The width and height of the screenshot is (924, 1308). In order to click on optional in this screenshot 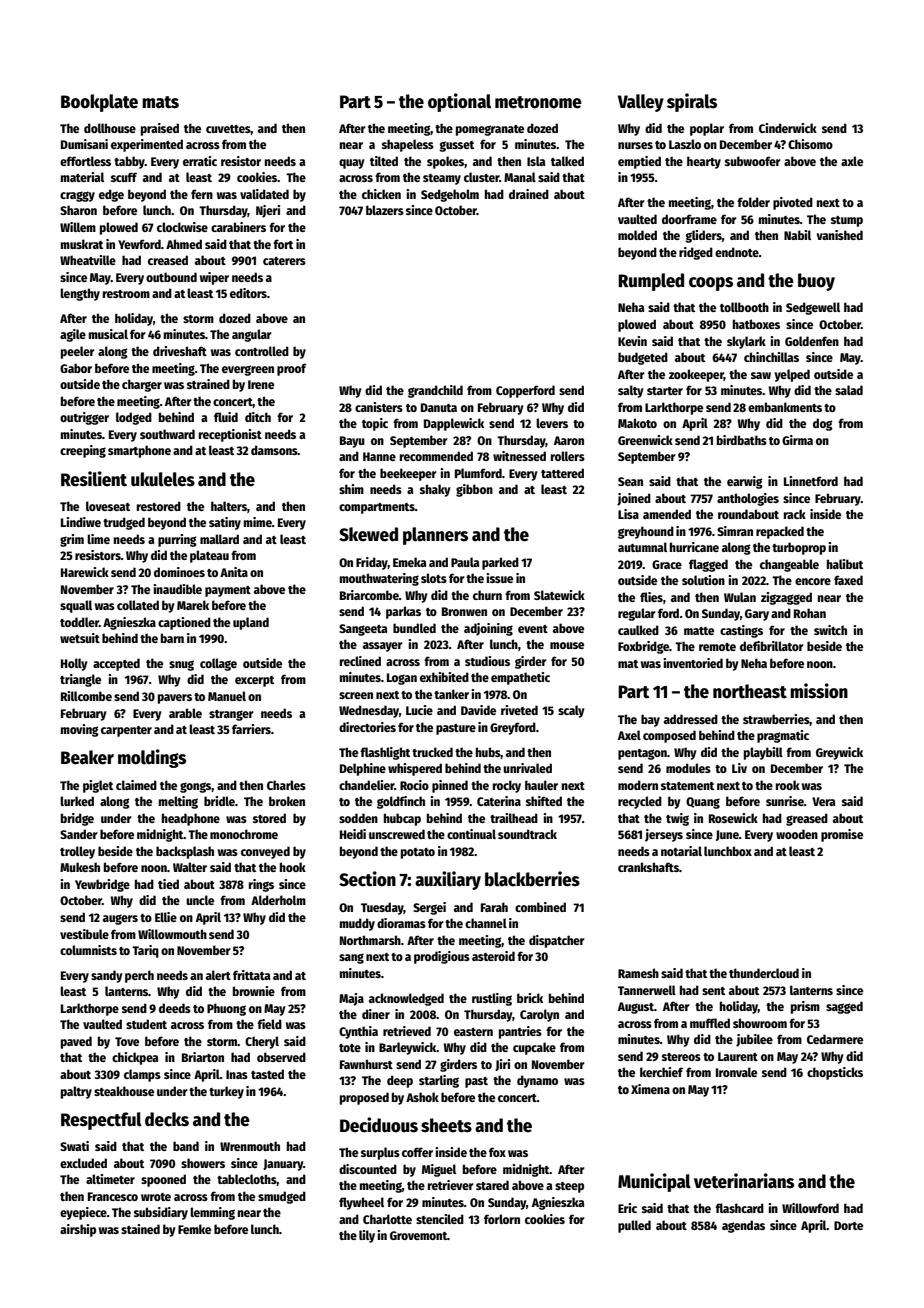, I will do `click(459, 102)`.
